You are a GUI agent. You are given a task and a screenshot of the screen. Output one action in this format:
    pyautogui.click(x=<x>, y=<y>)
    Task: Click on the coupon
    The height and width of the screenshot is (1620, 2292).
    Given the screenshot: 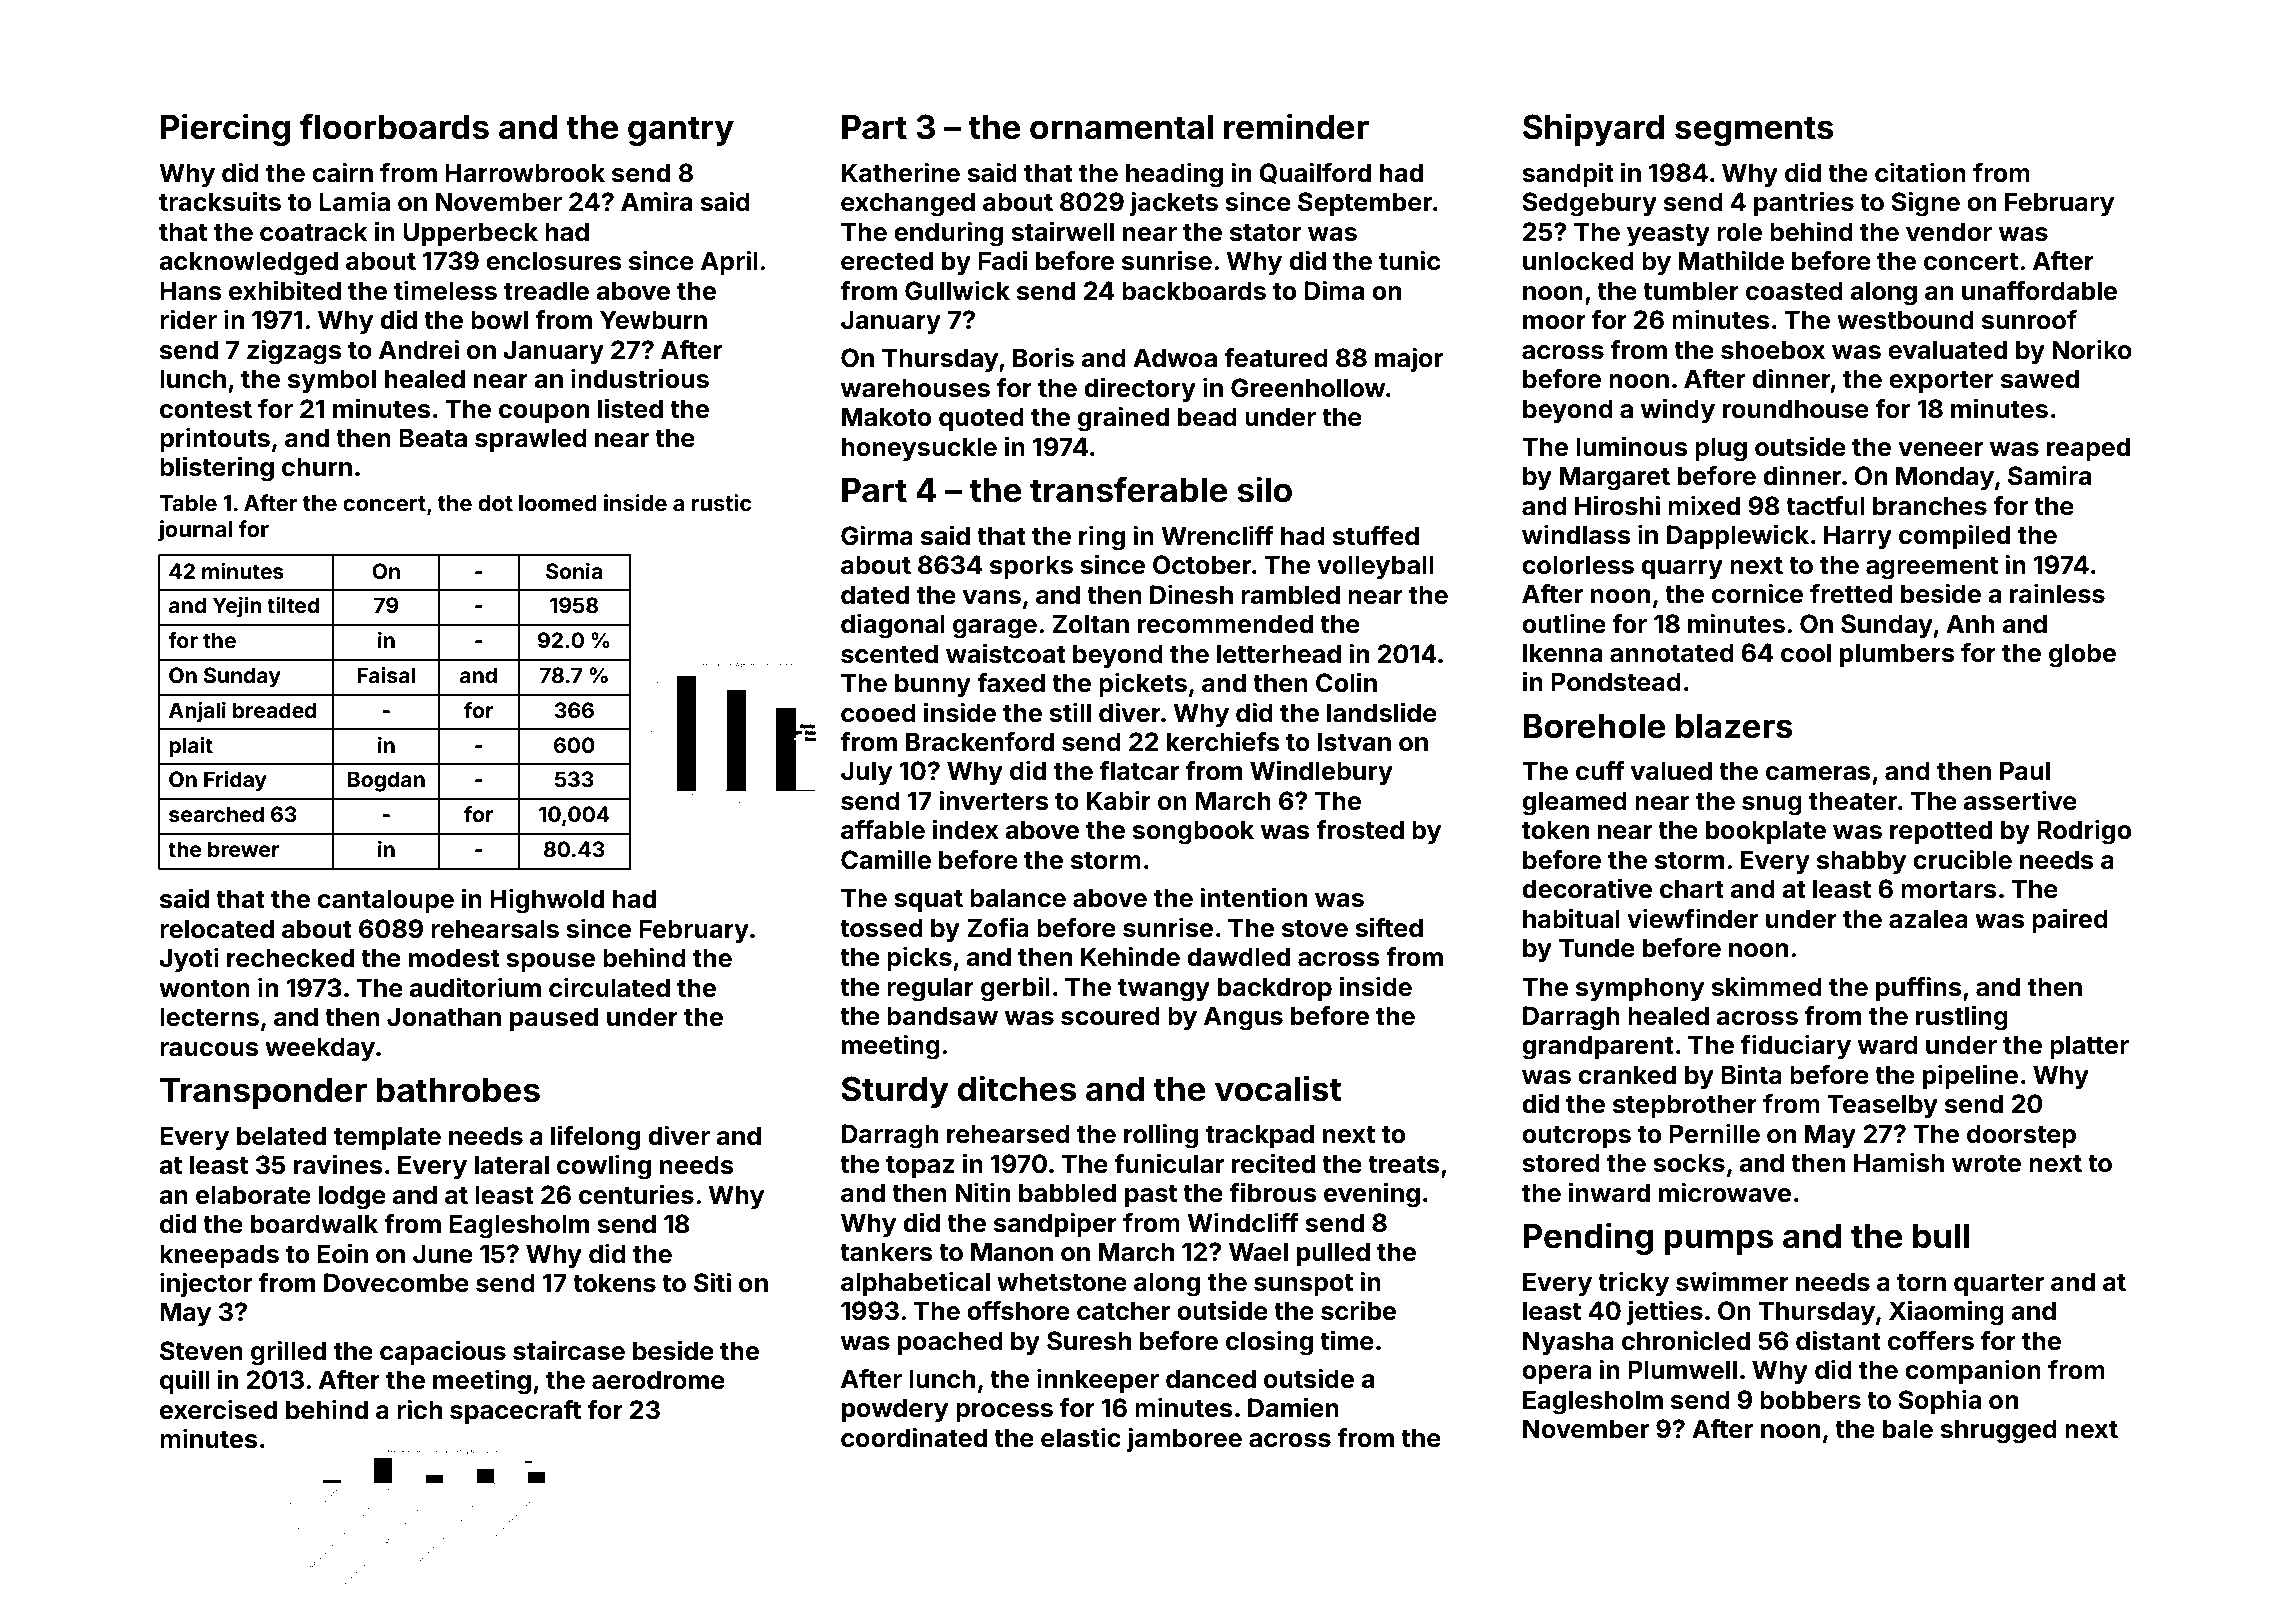 What is the action you would take?
    pyautogui.click(x=544, y=413)
